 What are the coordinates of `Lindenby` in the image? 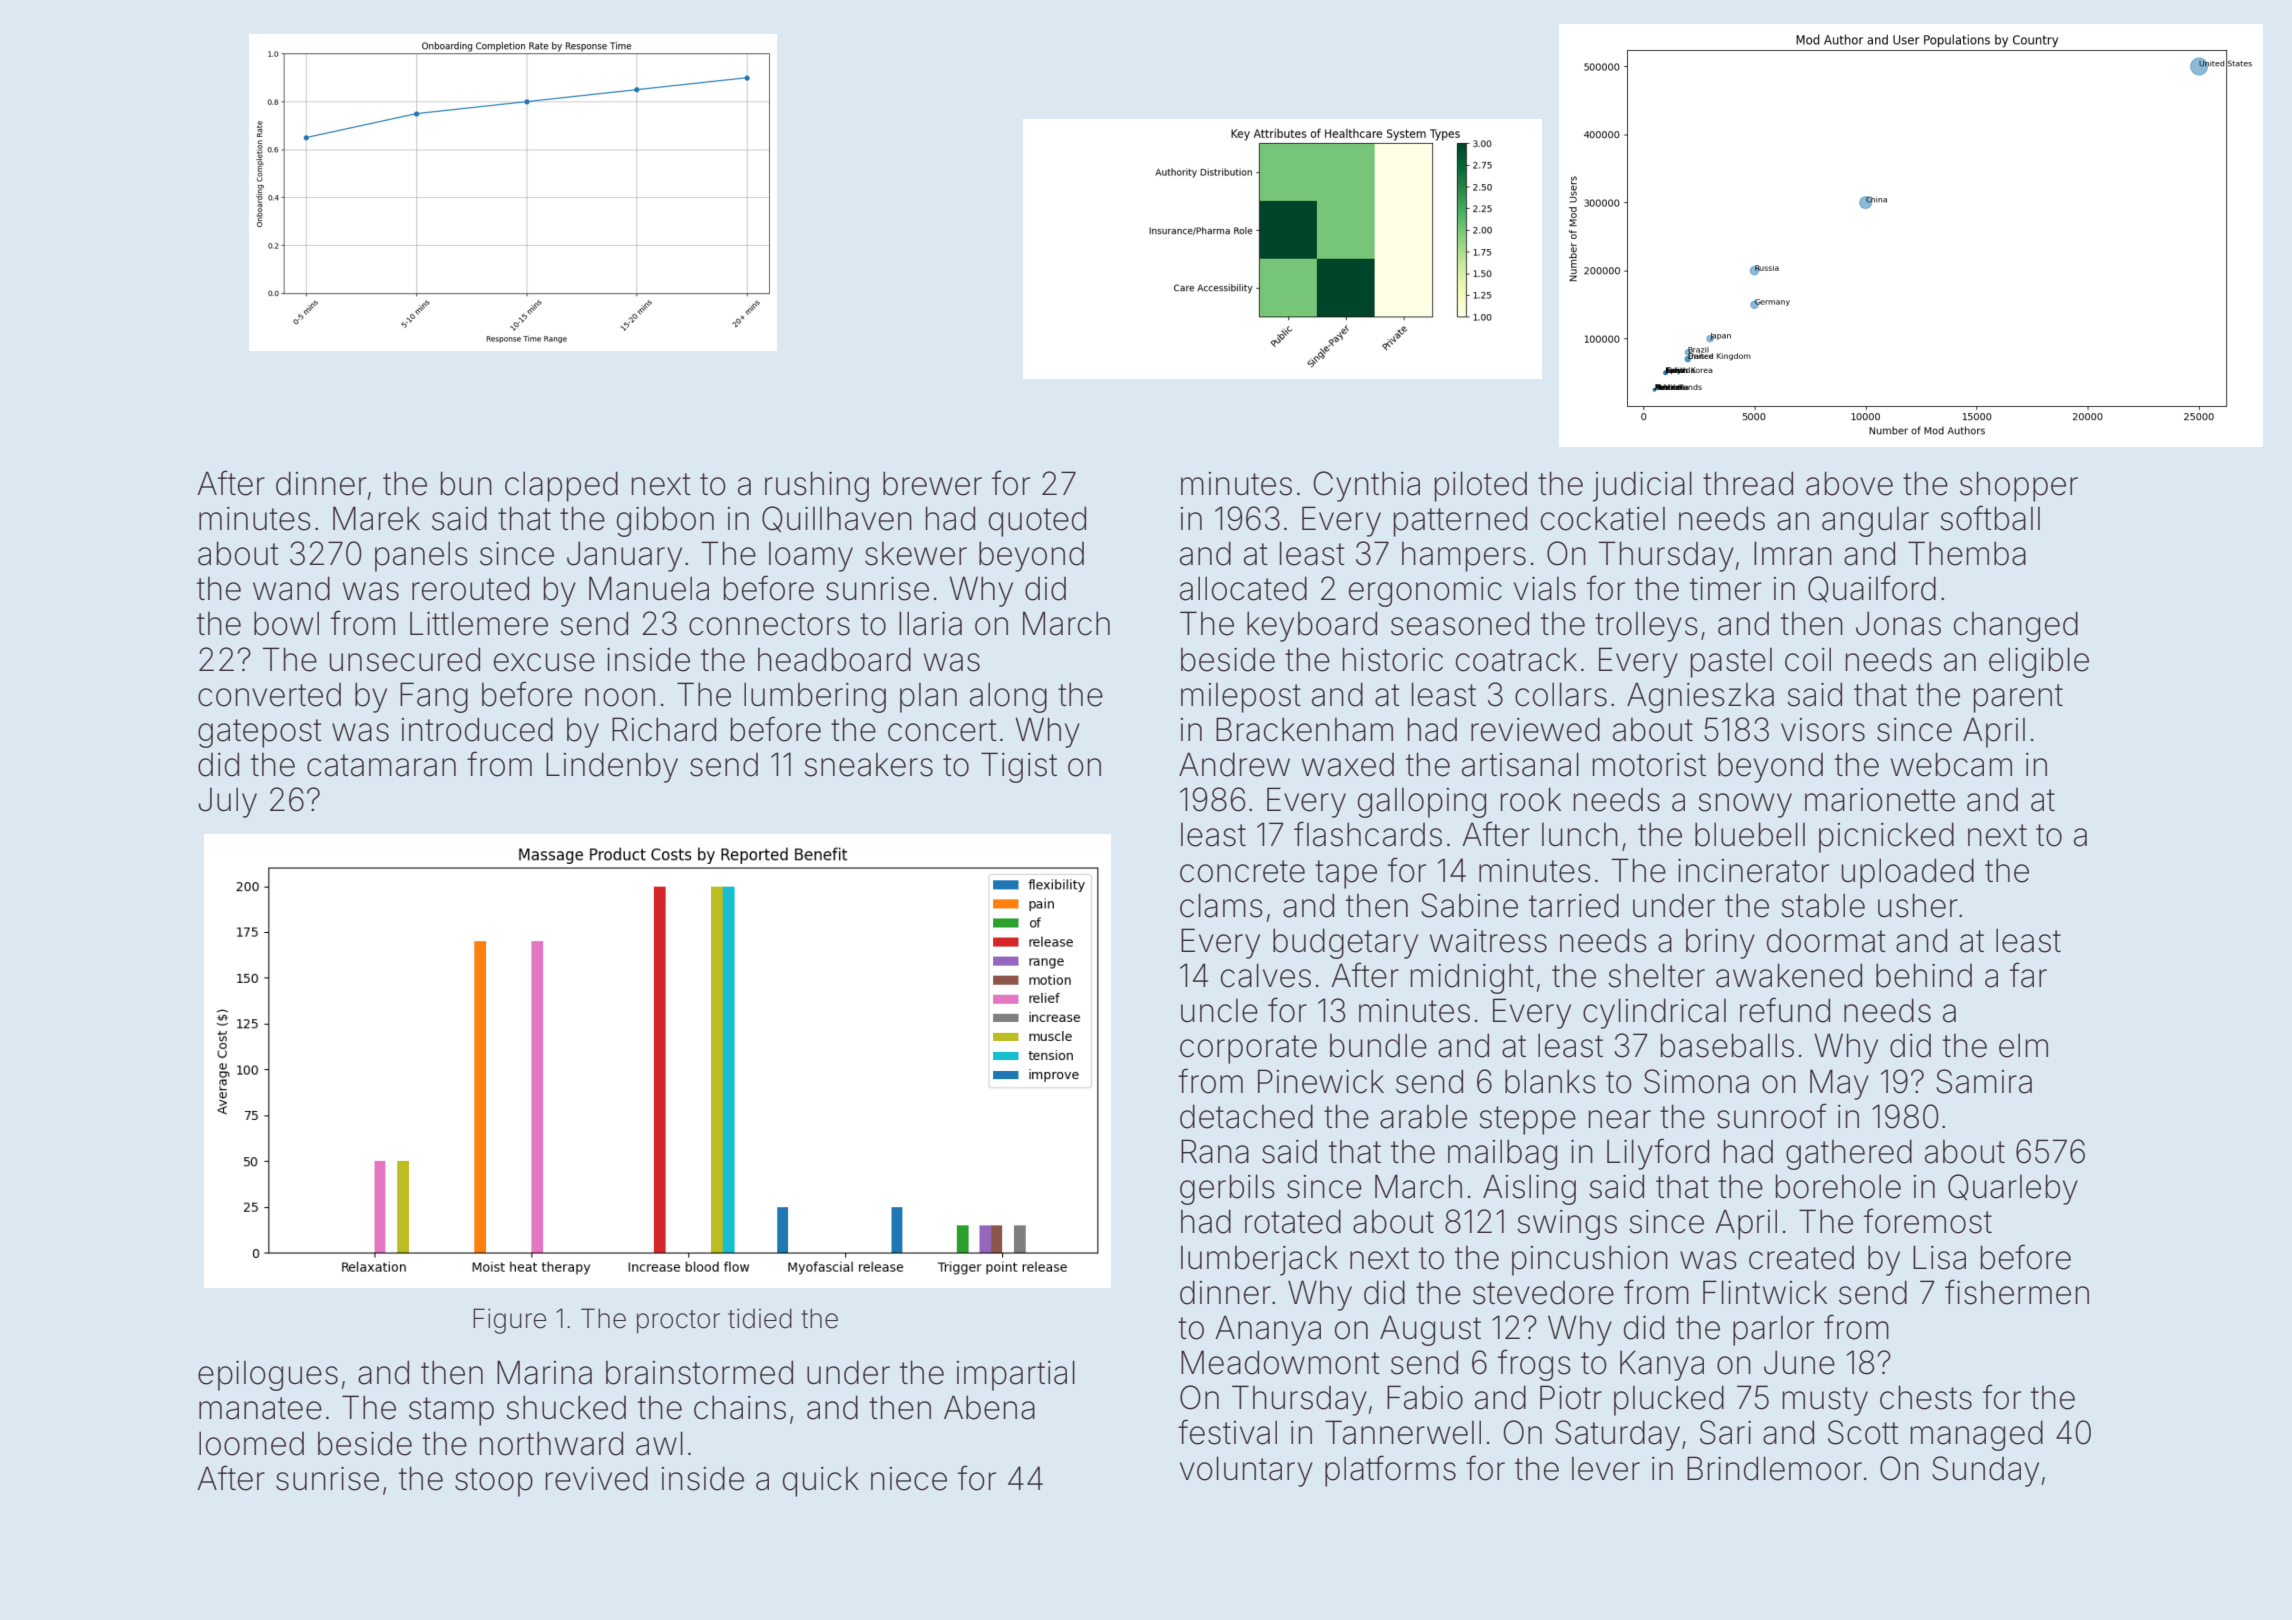 It's located at (612, 767).
